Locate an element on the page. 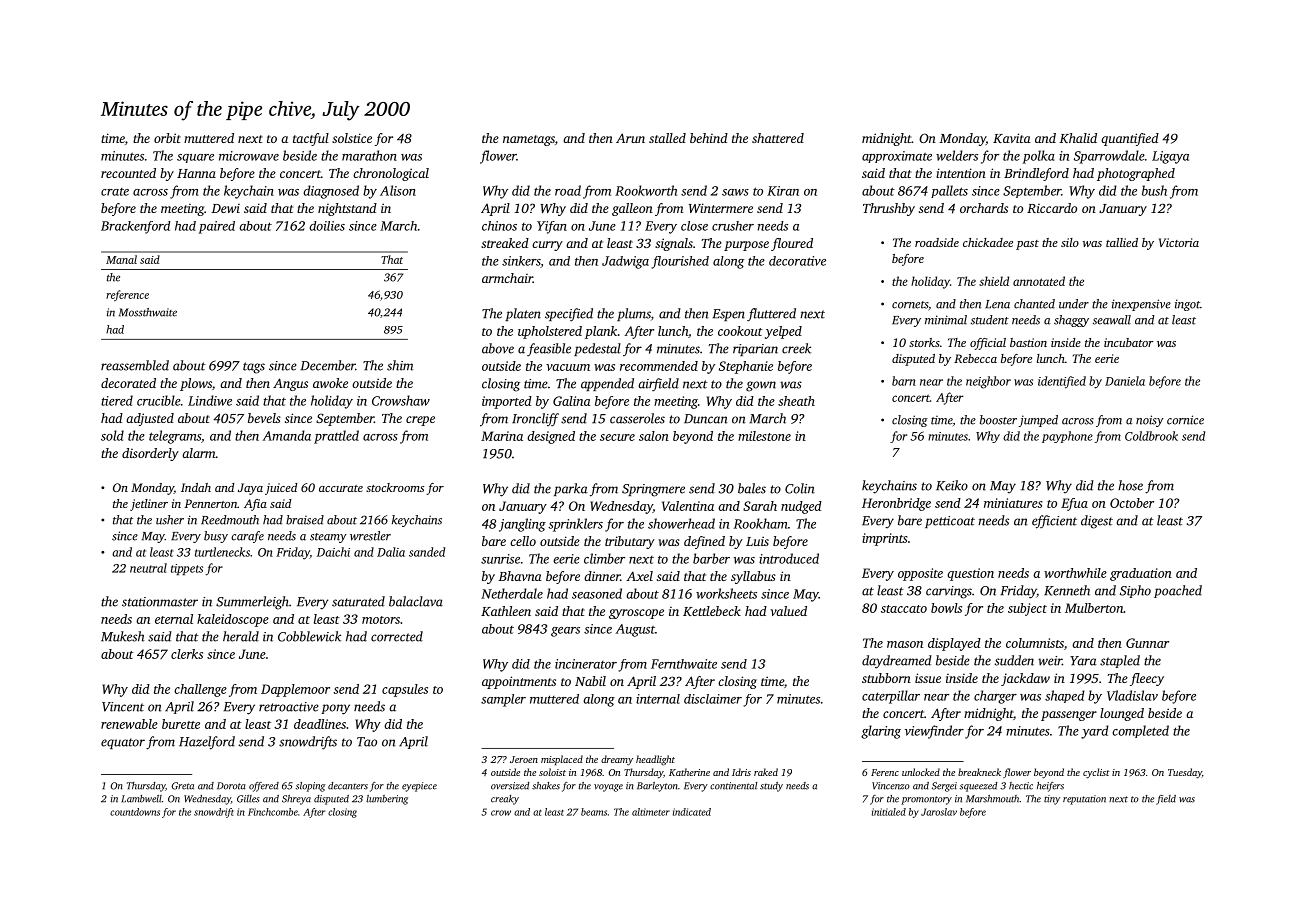 The height and width of the document is (924, 1308). nightstand is located at coordinates (347, 209).
